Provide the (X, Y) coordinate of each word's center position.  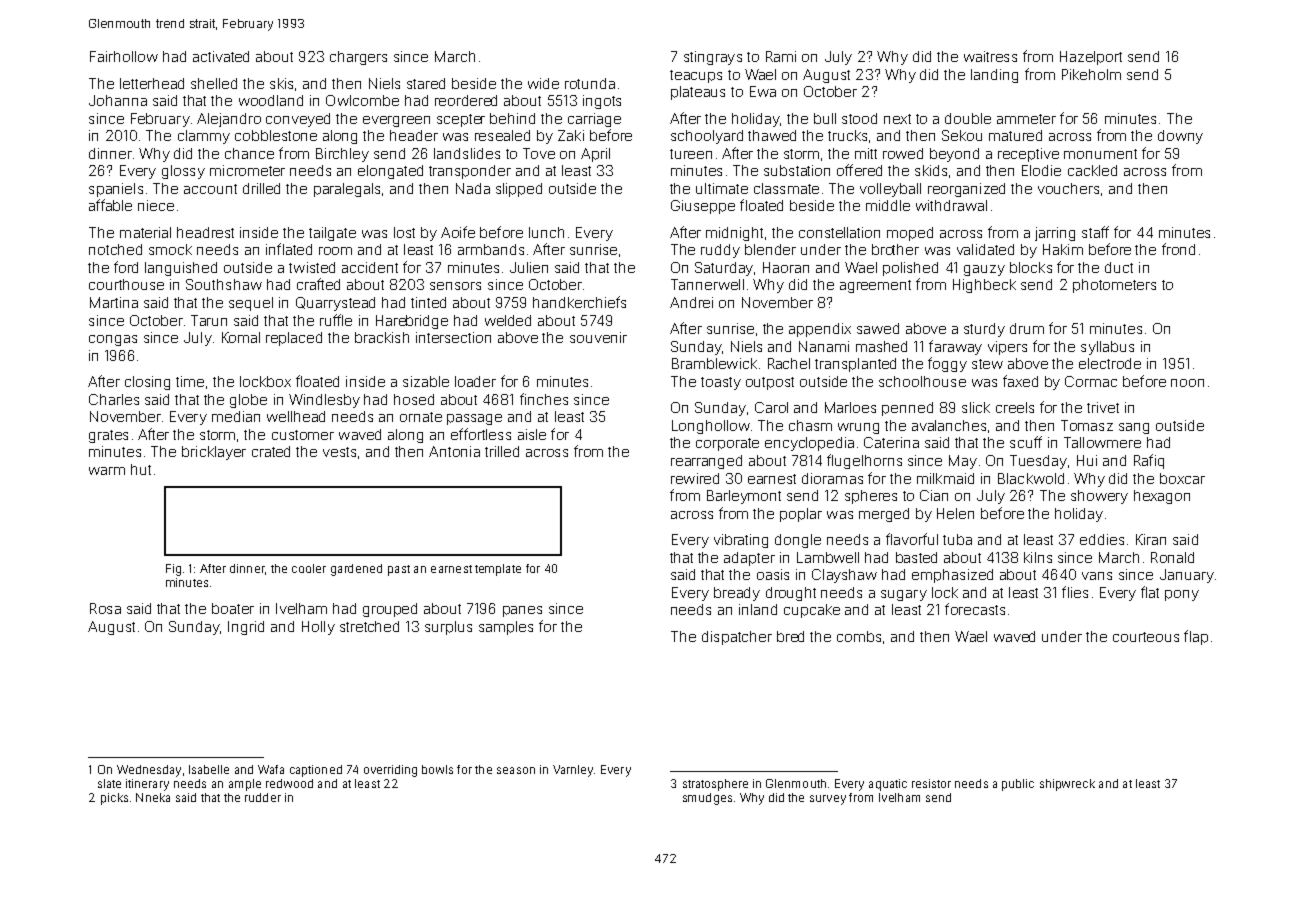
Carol (771, 407)
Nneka (153, 797)
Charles (114, 399)
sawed (878, 328)
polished (910, 269)
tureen (691, 154)
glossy (183, 172)
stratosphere (715, 785)
